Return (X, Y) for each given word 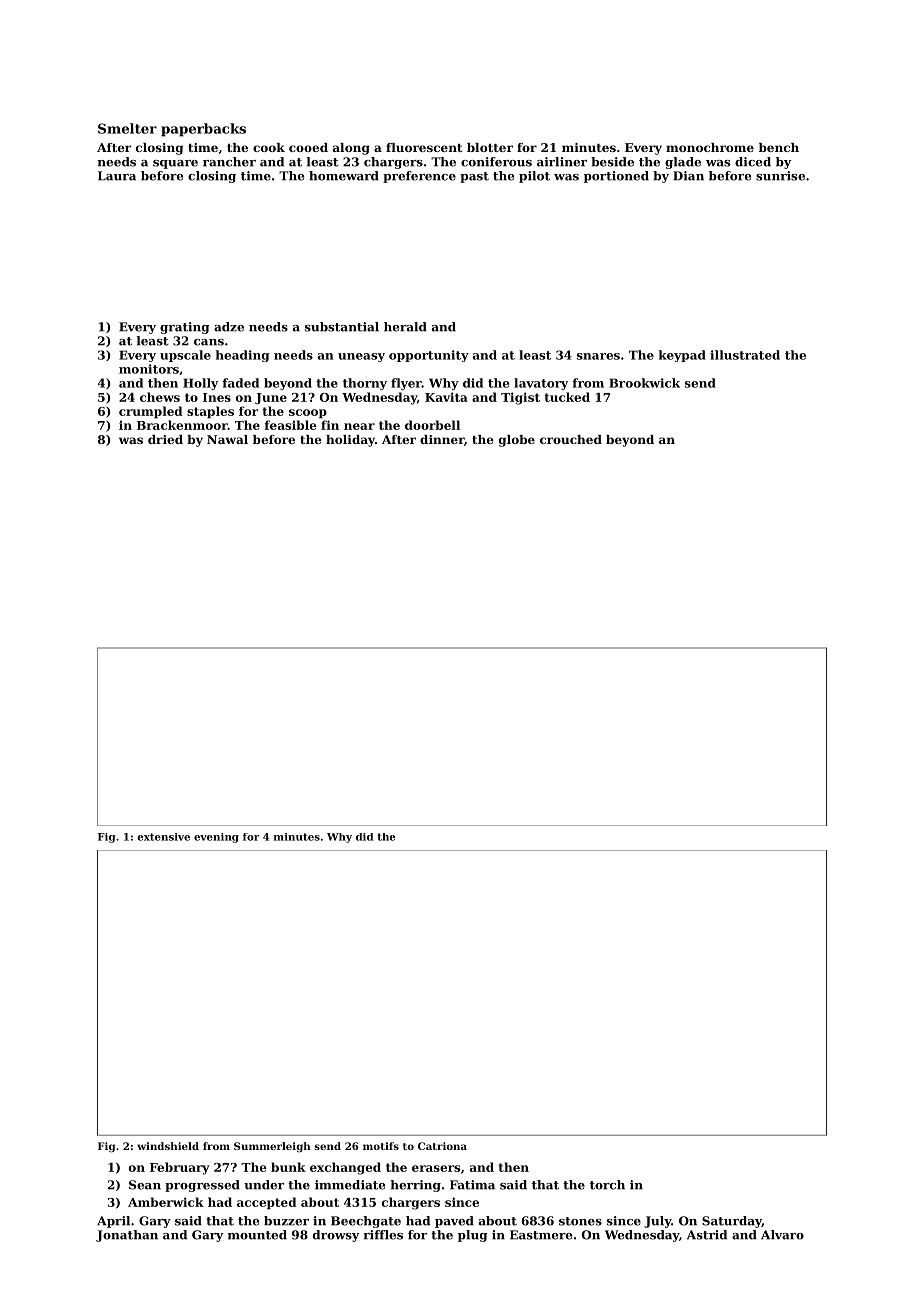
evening (216, 838)
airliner (562, 162)
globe (517, 441)
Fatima (472, 1185)
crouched (571, 439)
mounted (257, 1235)
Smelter (127, 128)
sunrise (780, 176)
